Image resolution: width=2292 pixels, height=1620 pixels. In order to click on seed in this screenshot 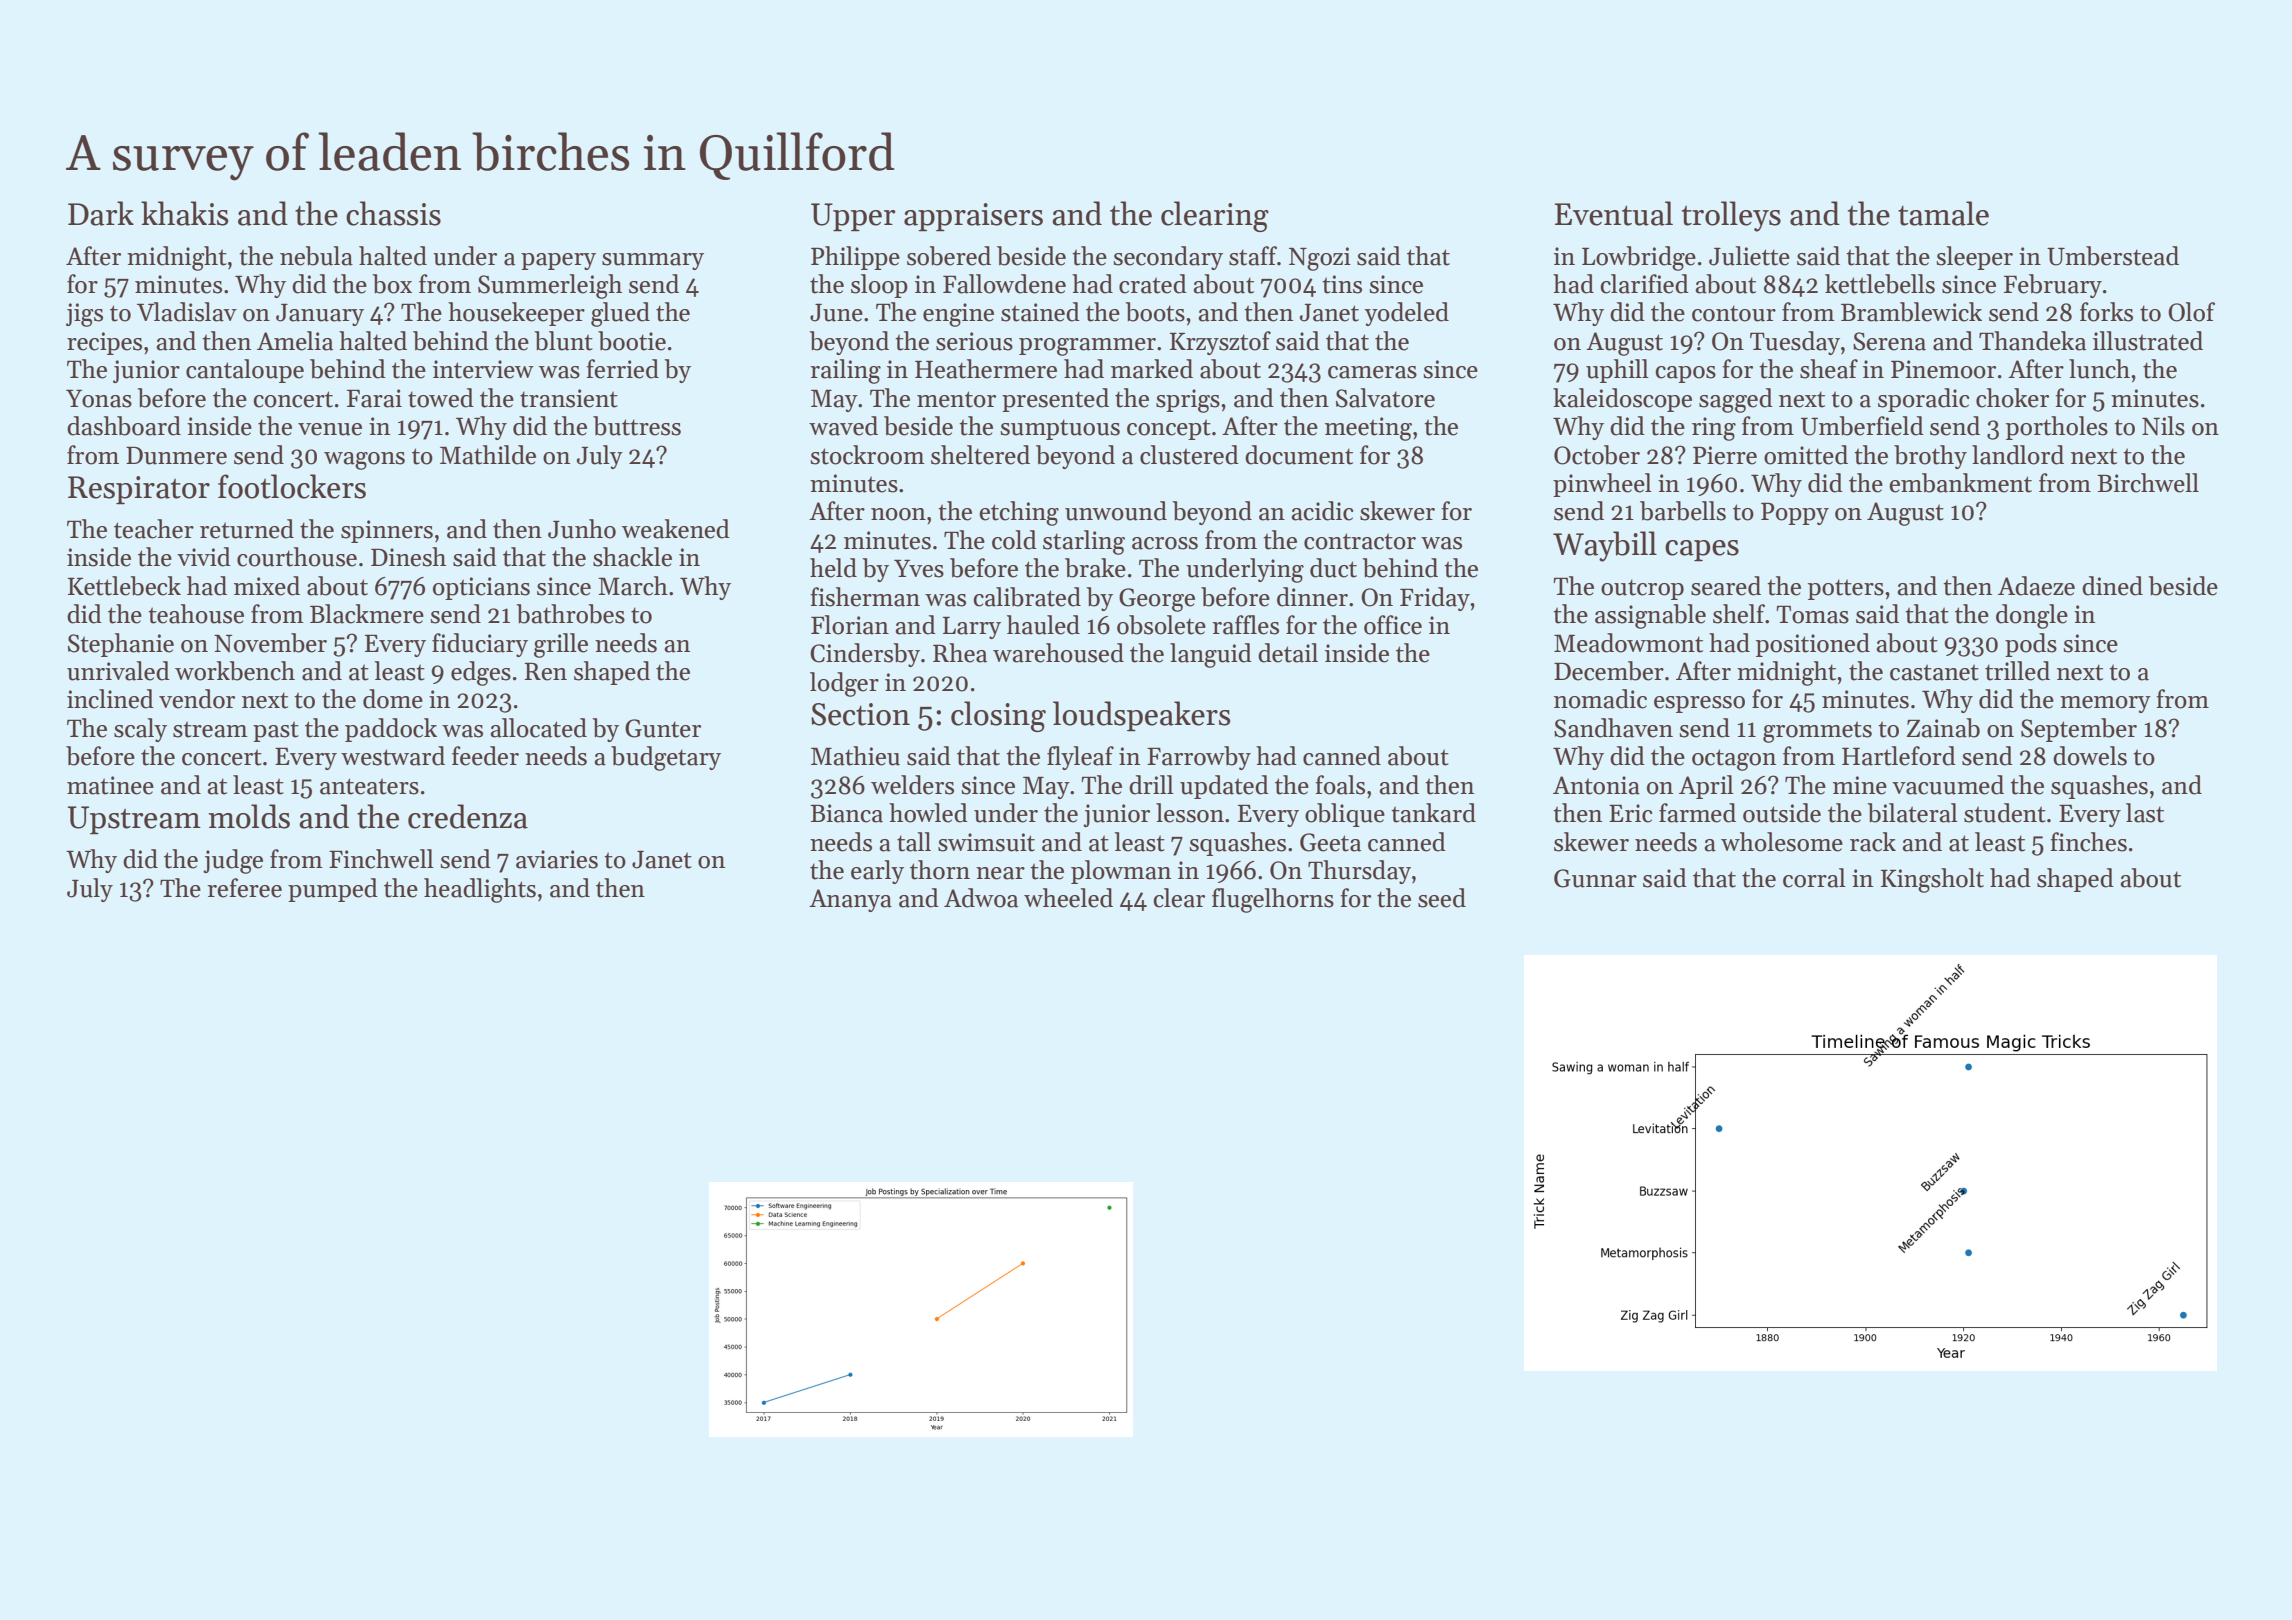, I will do `click(1442, 898)`.
